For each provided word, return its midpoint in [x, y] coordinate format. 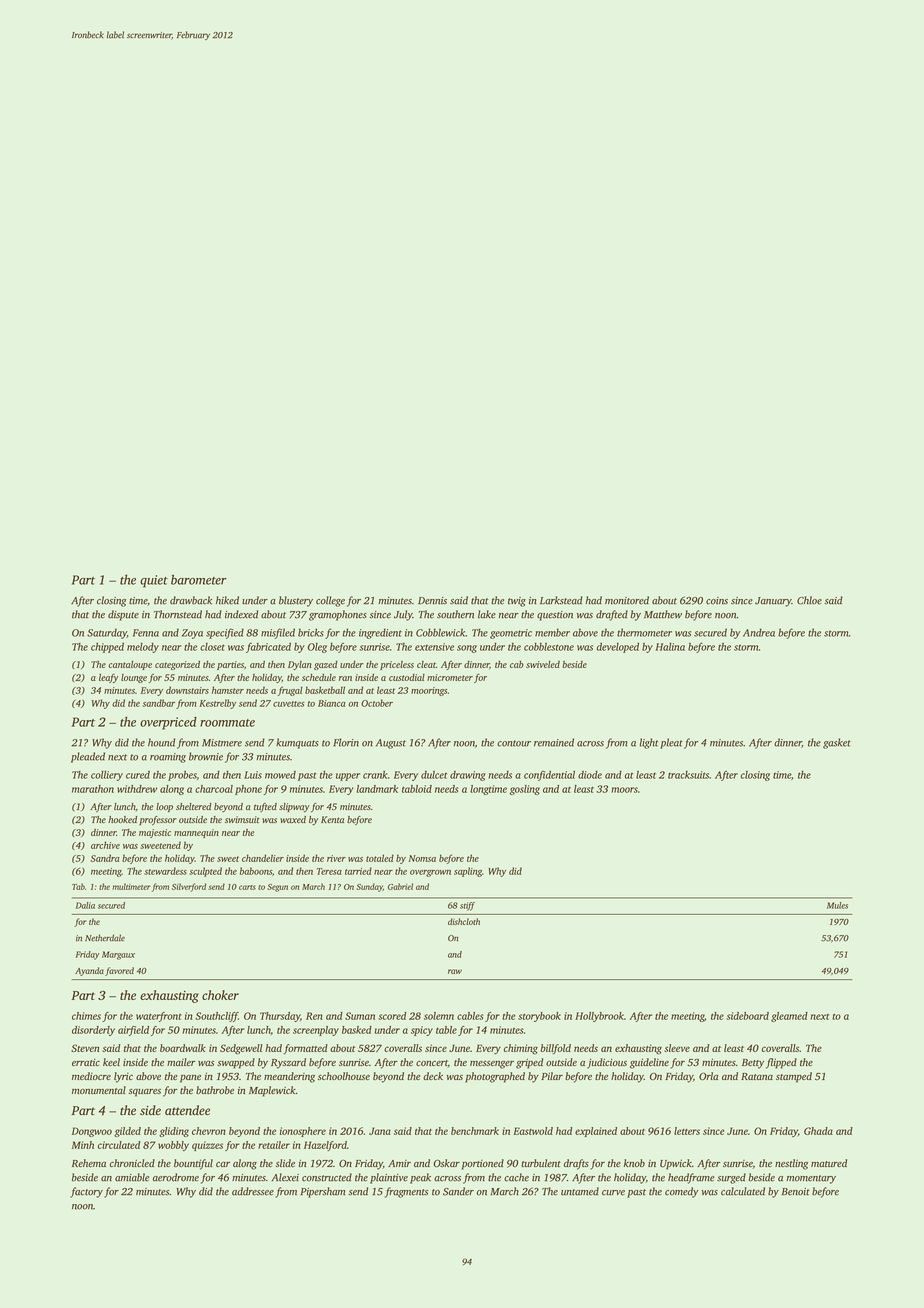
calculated [743, 1191]
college [330, 601]
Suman [360, 1016]
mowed [280, 775]
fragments [406, 1192]
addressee [253, 1191]
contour [514, 743]
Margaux [118, 955]
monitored [627, 600]
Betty [753, 1064]
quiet [154, 581]
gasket [837, 743]
